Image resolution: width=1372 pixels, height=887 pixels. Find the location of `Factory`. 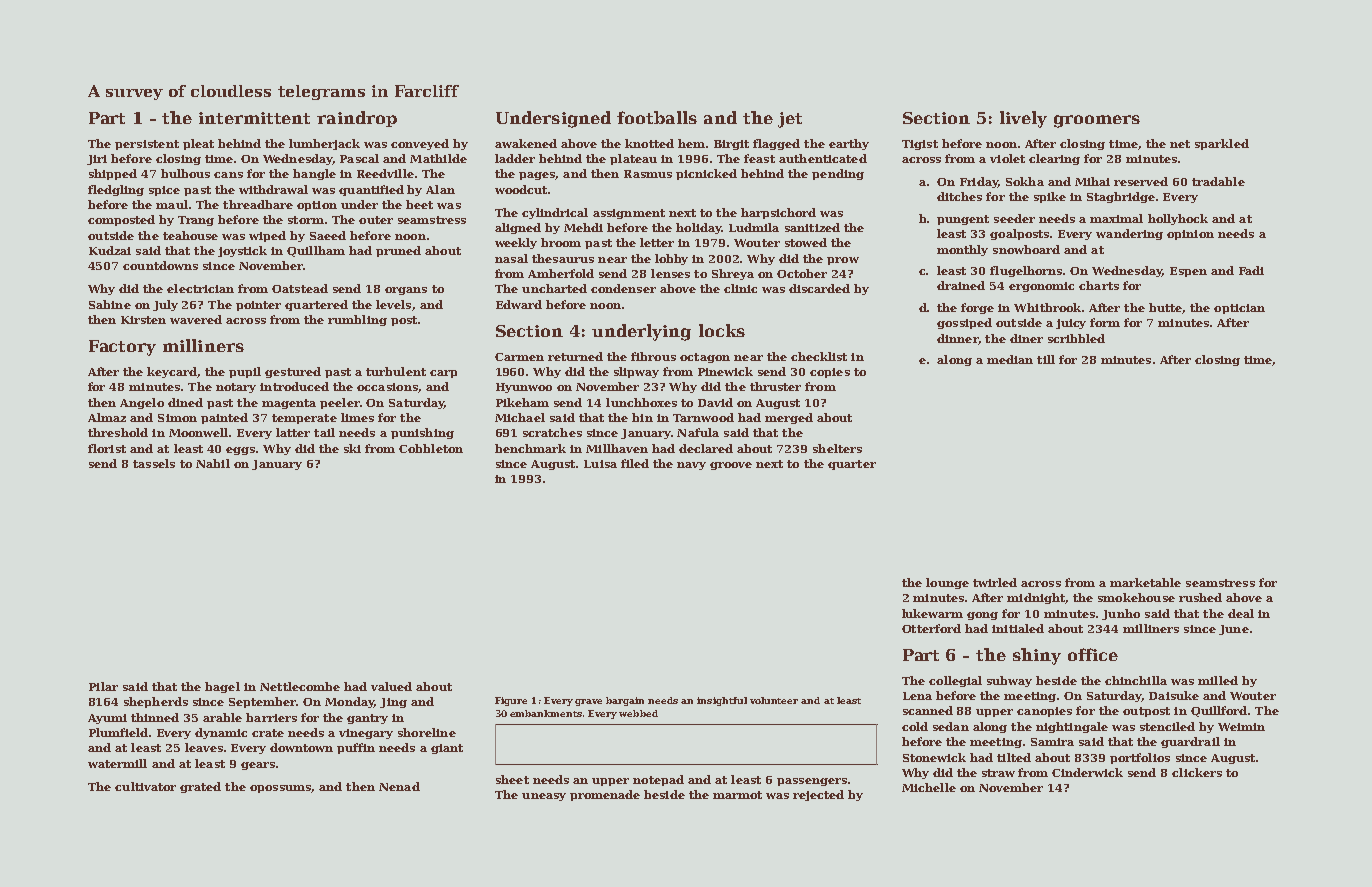

Factory is located at coordinates (122, 348).
